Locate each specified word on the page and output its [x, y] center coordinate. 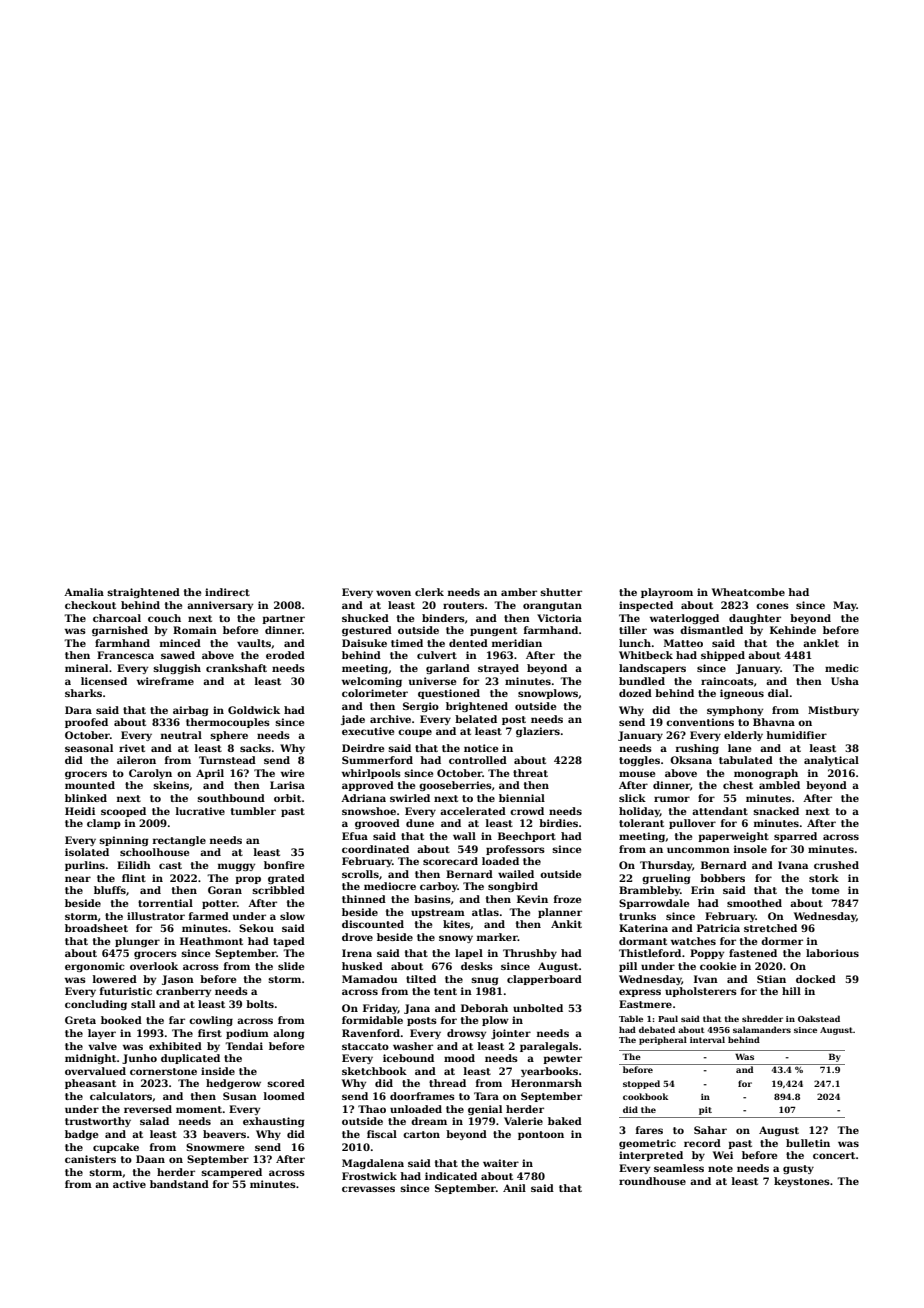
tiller [633, 630]
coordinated [375, 849]
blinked [86, 798]
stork [824, 878]
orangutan [552, 606]
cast [170, 865]
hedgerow [233, 1084]
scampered [231, 1173]
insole [750, 849]
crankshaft [236, 668]
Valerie [523, 1121]
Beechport [527, 837]
